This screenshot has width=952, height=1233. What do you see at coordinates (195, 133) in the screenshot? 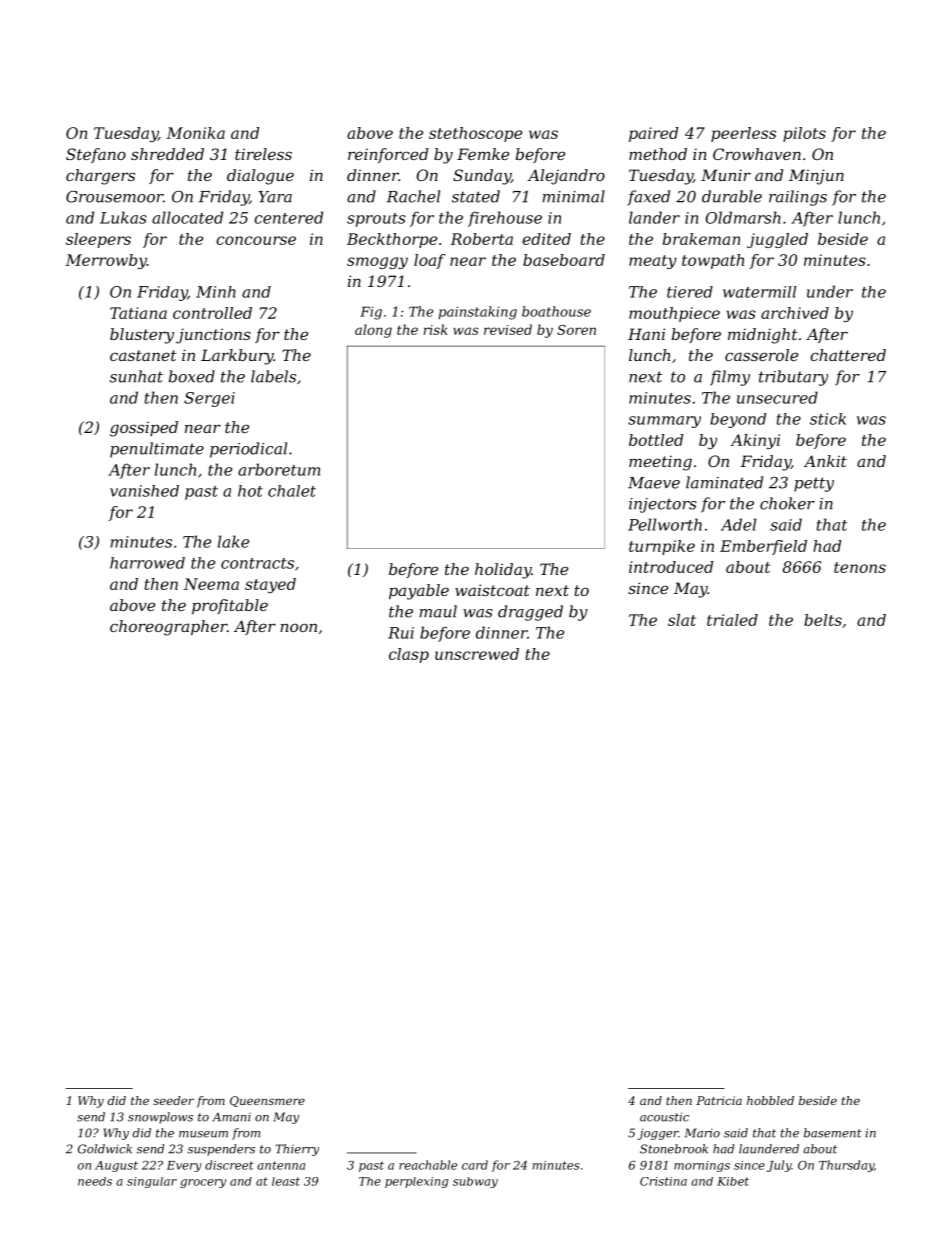
I see `Monika` at bounding box center [195, 133].
